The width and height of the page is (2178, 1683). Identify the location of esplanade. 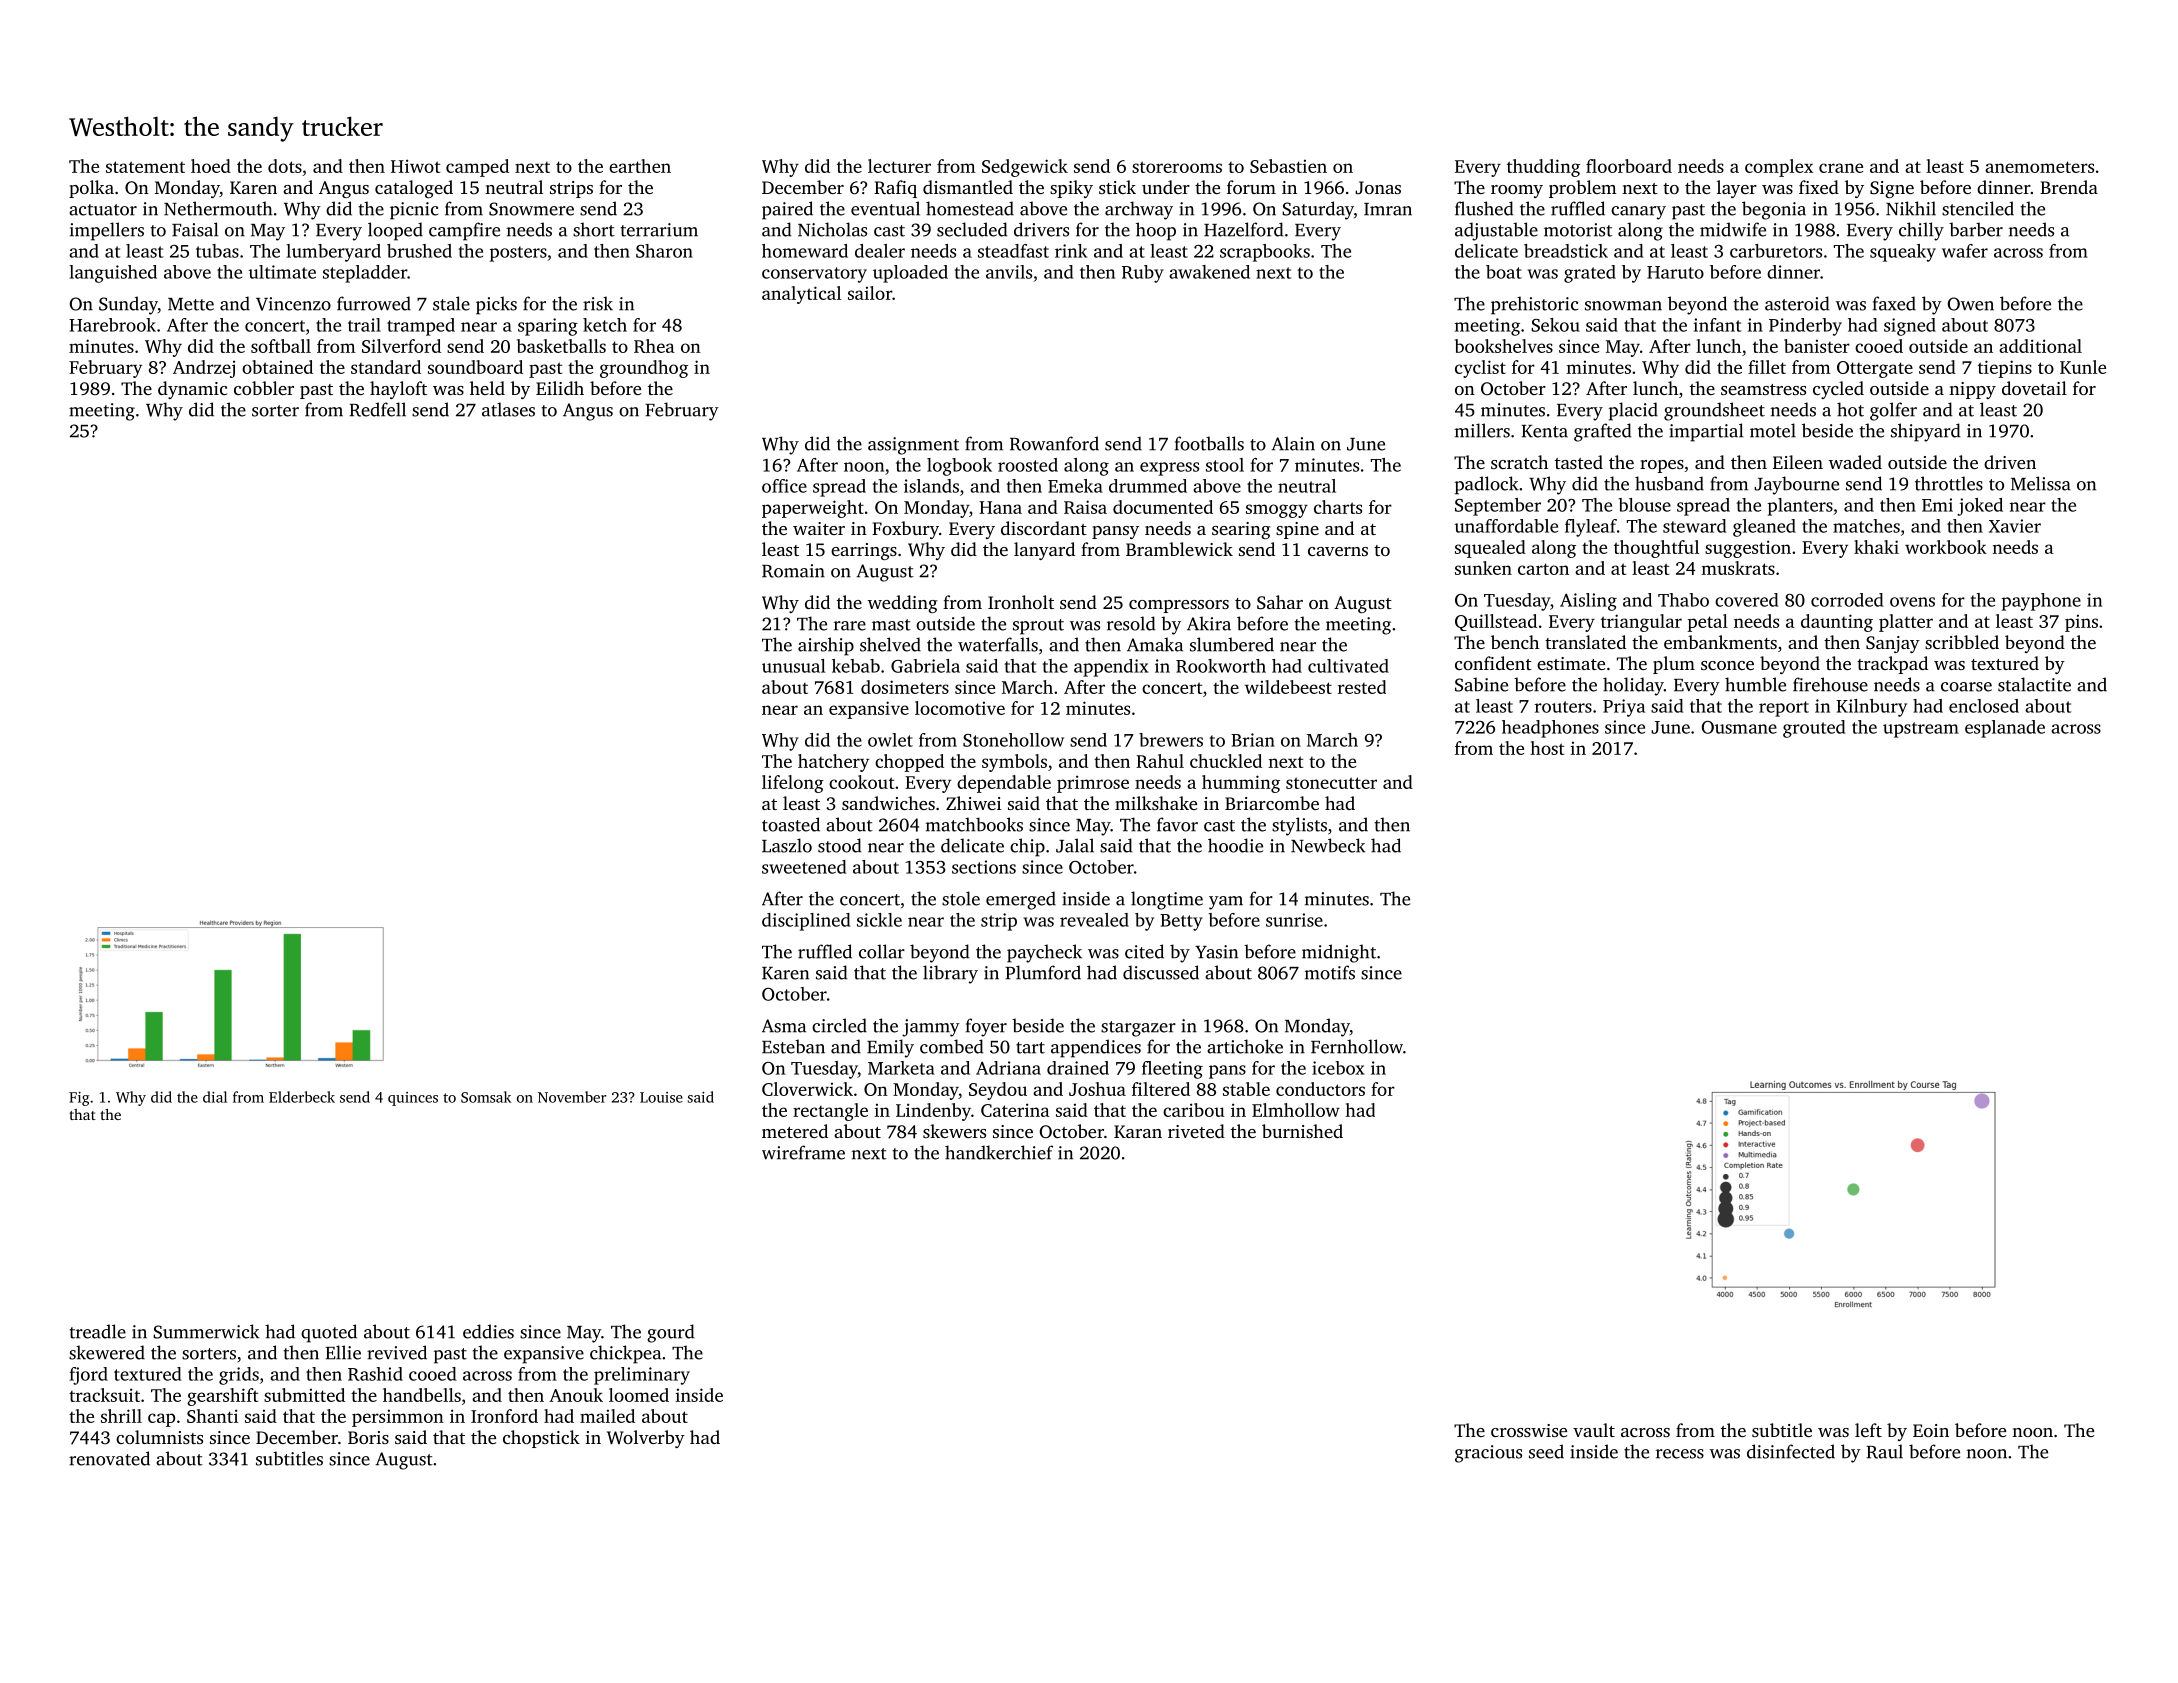
(2005, 729).
